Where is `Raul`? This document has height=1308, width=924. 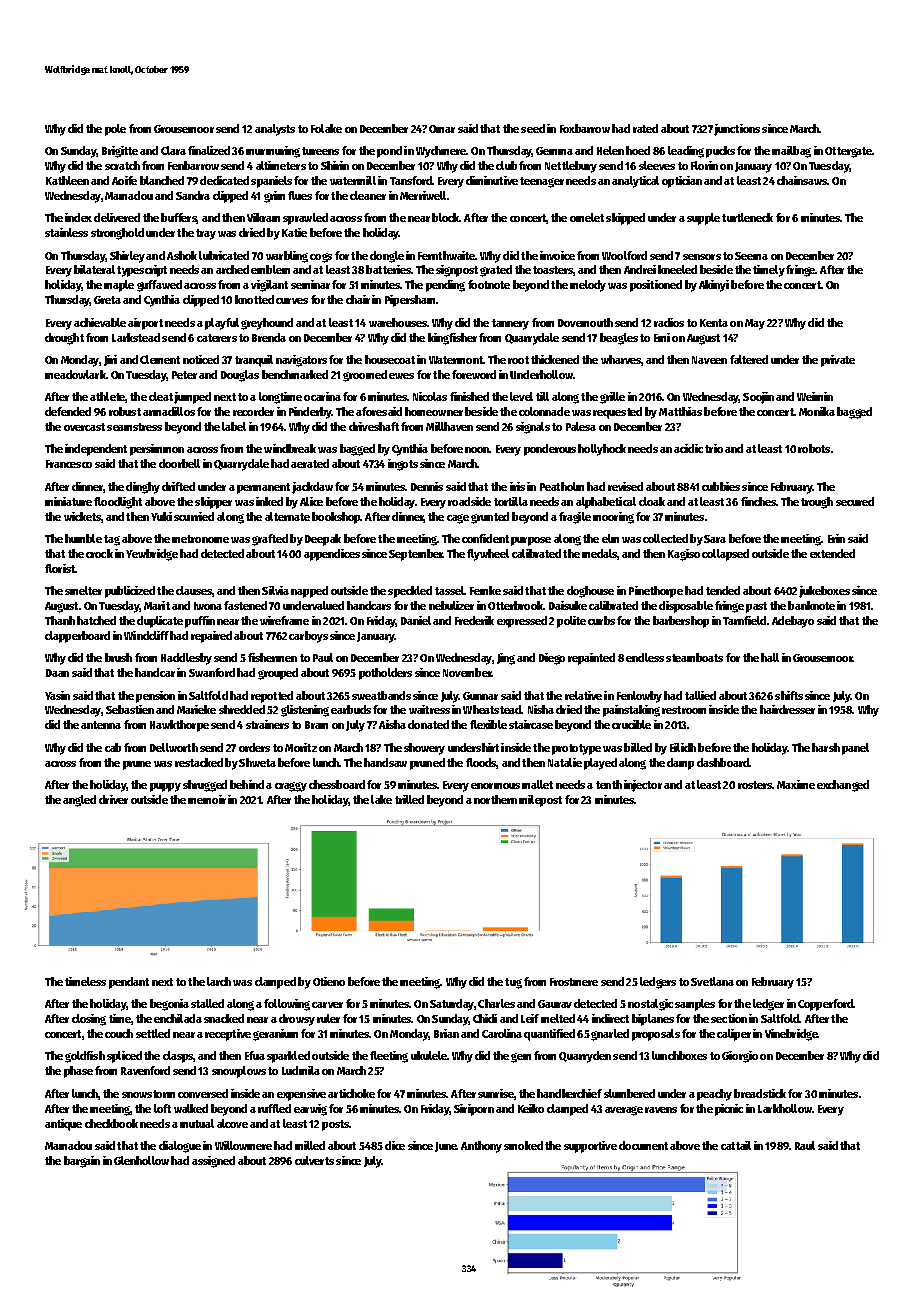
Raul is located at coordinates (805, 1145).
